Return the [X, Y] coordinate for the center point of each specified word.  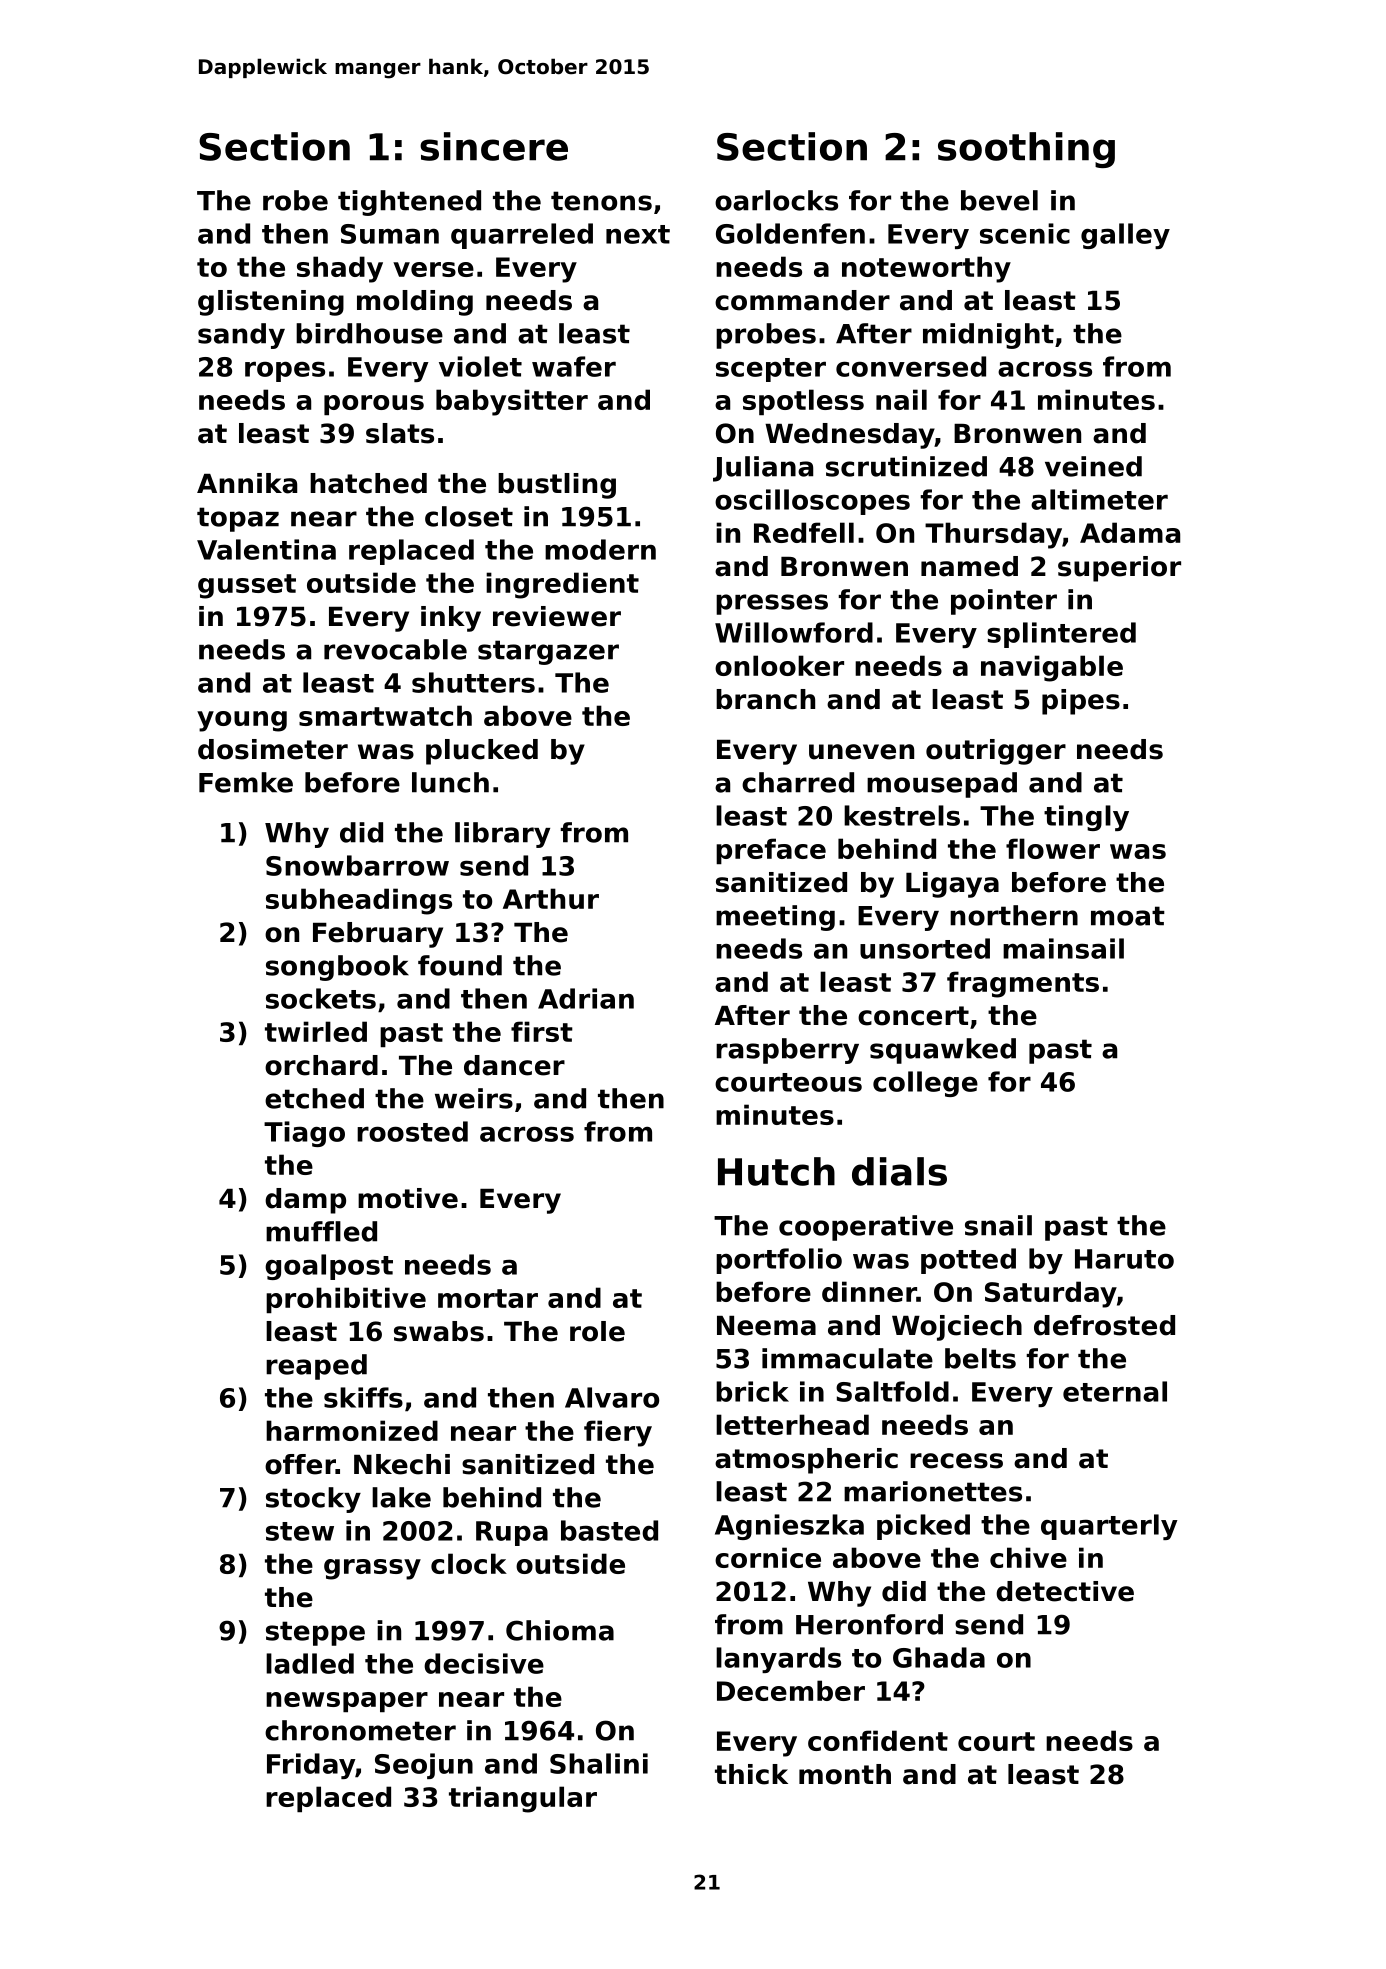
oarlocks [776, 200]
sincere [494, 146]
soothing [1026, 150]
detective [1065, 1591]
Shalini [599, 1763]
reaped [316, 1367]
